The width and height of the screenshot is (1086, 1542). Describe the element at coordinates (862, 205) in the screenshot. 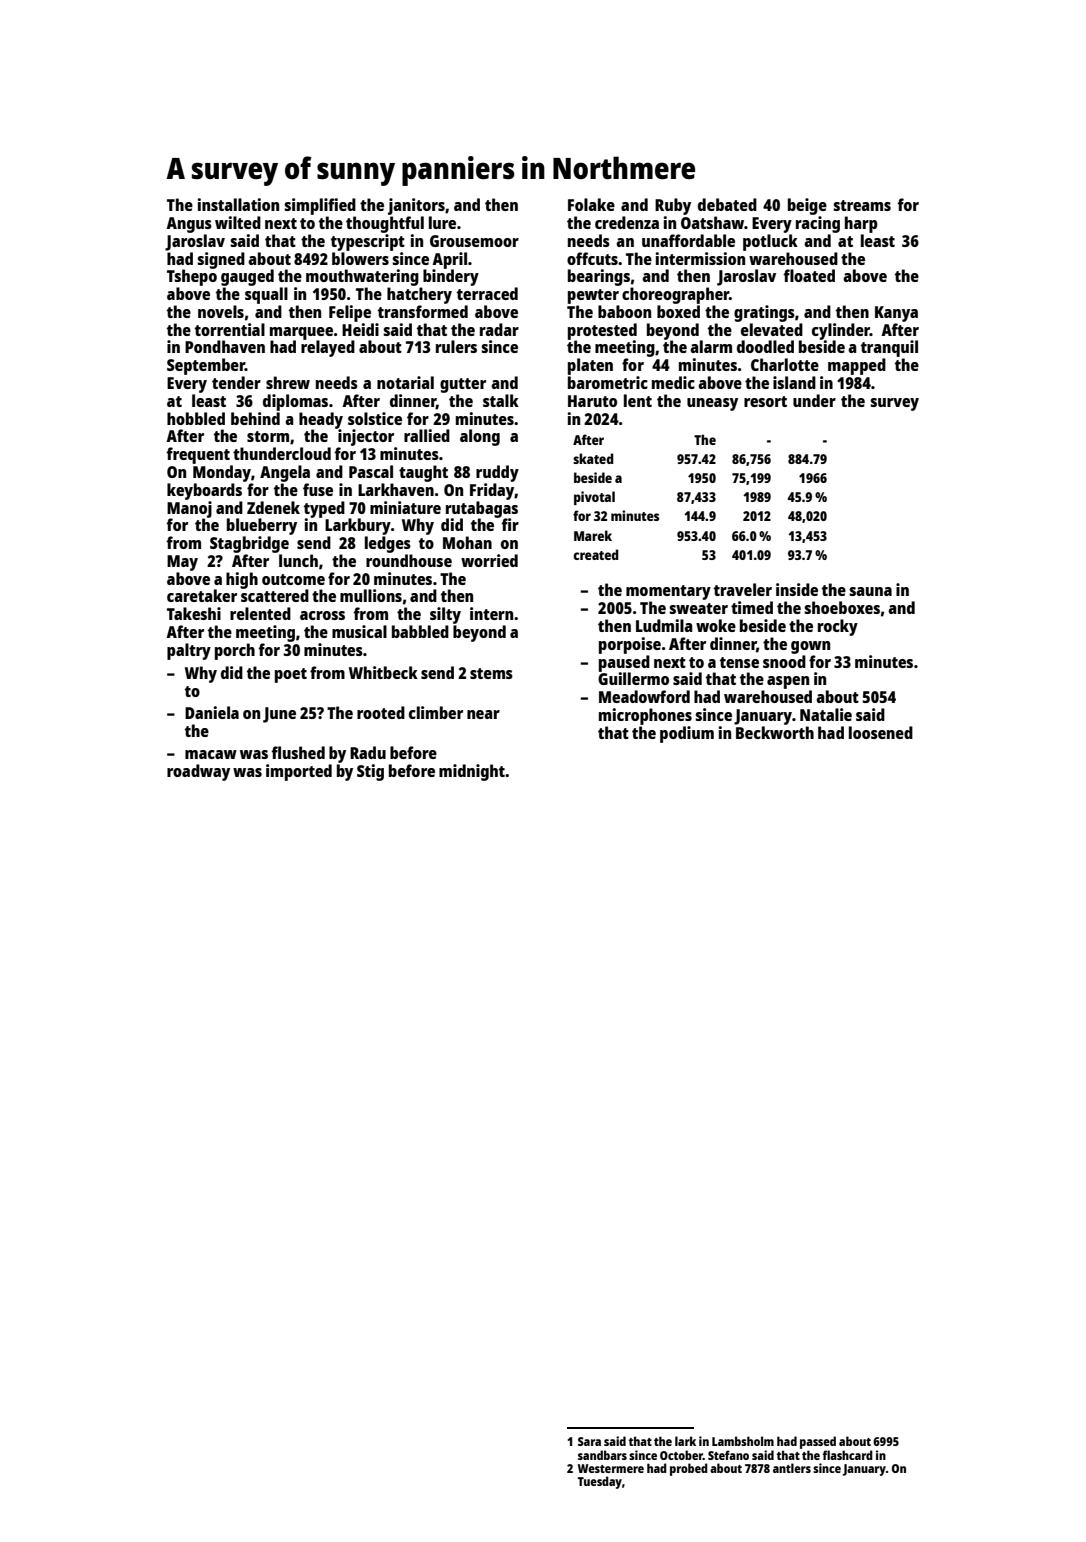

I see `streams` at that location.
